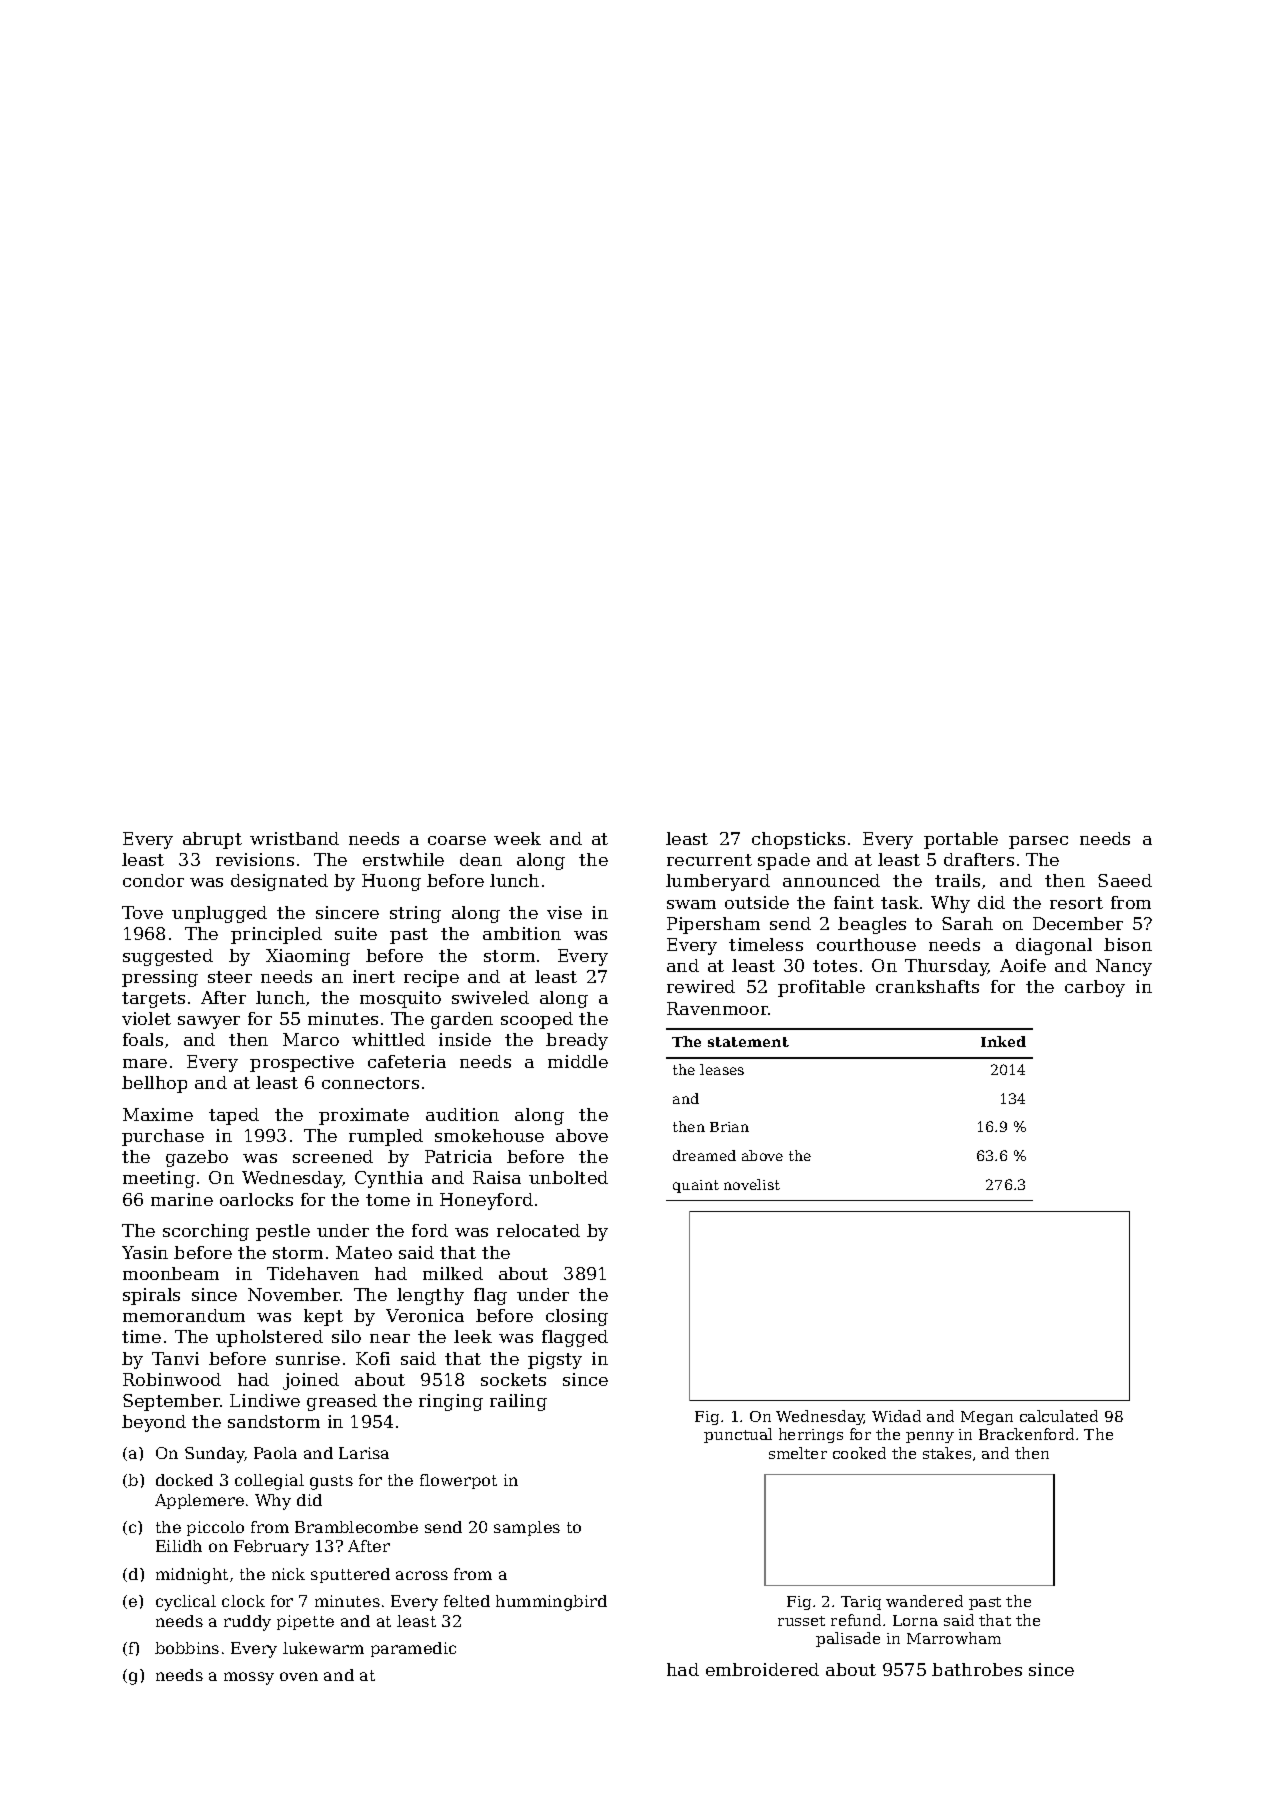  Describe the element at coordinates (977, 1669) in the page. I see `bathrobes` at that location.
